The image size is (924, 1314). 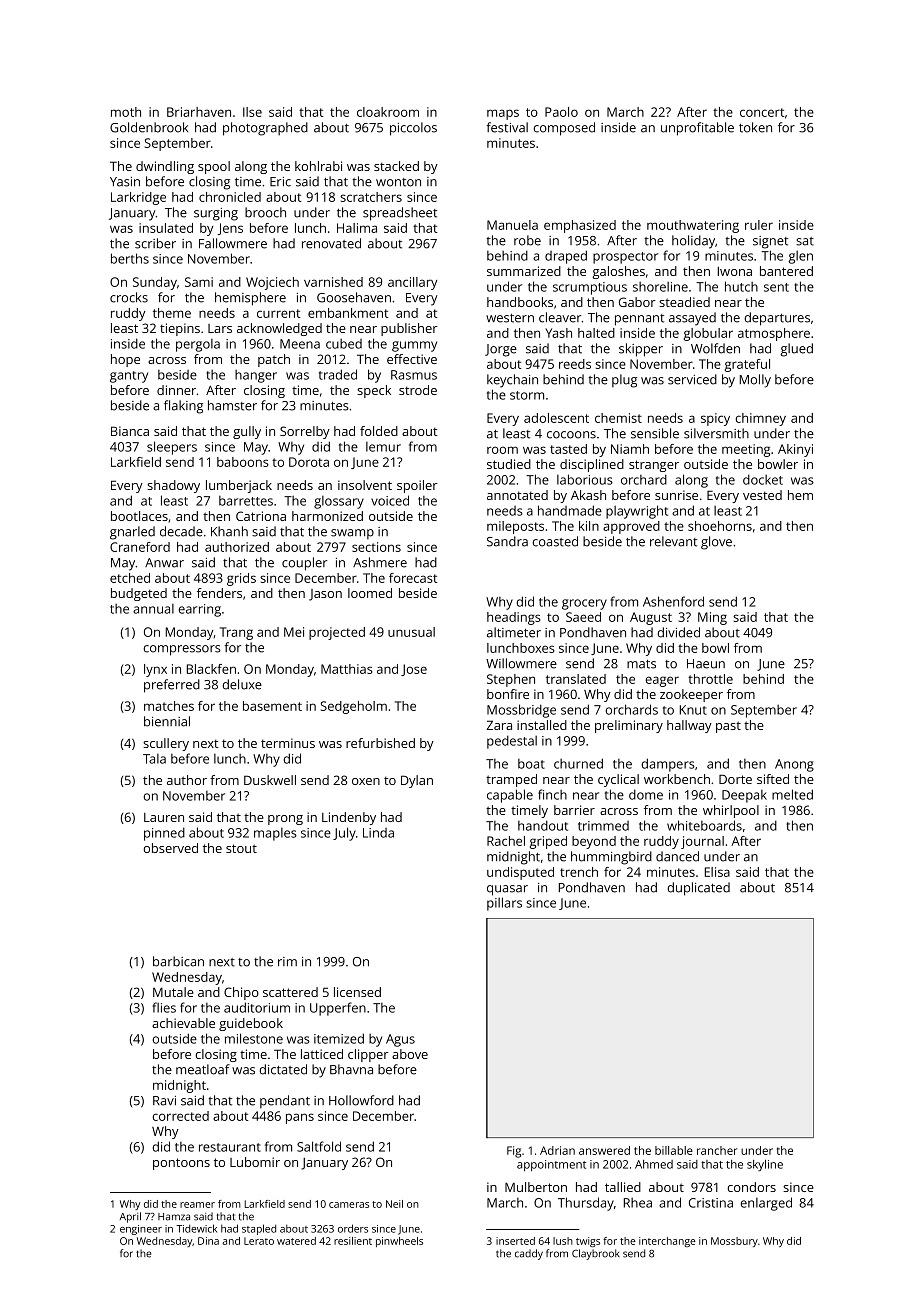 What do you see at coordinates (357, 228) in the image?
I see `Halima` at bounding box center [357, 228].
